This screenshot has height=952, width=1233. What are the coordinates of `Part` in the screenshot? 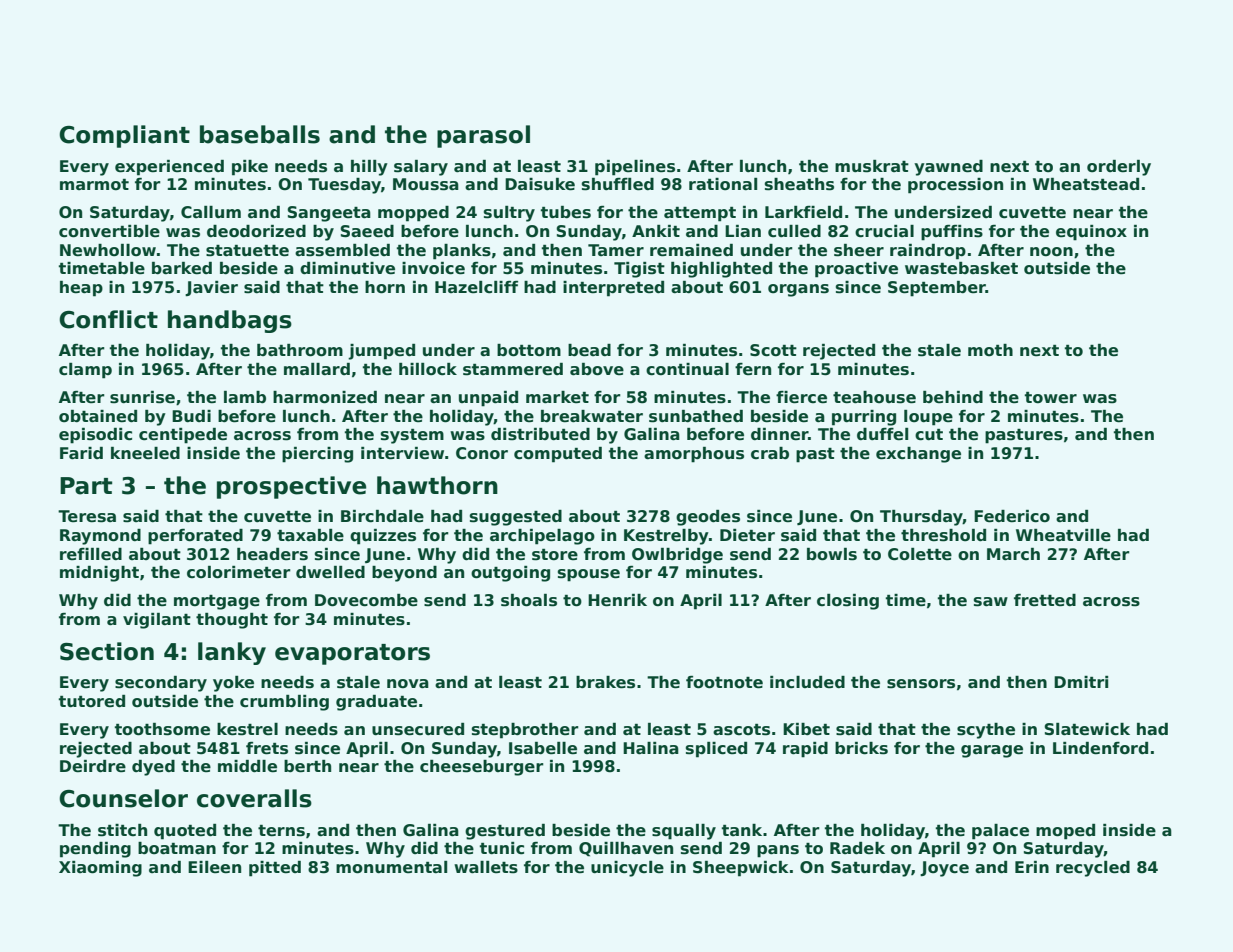 It's located at (86, 486).
